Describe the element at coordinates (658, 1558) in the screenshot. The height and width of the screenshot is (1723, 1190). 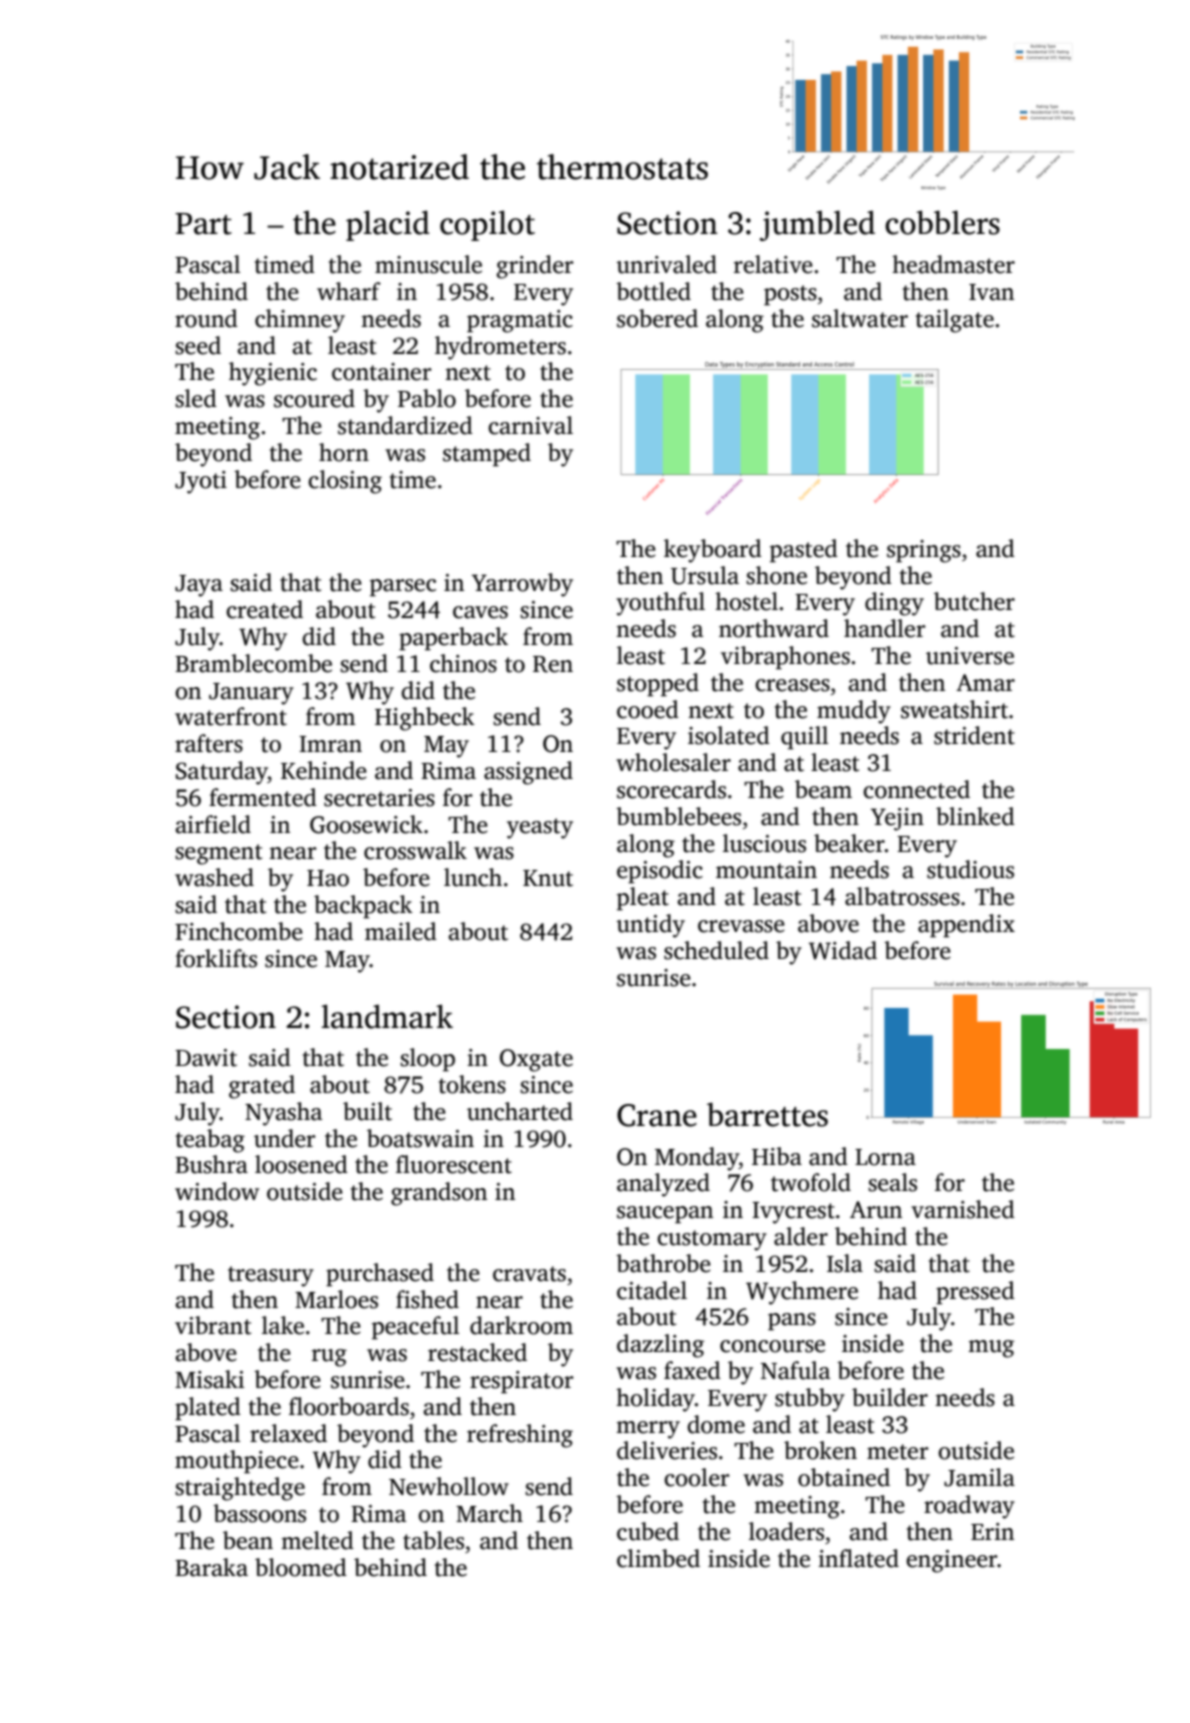
I see `climbed` at that location.
